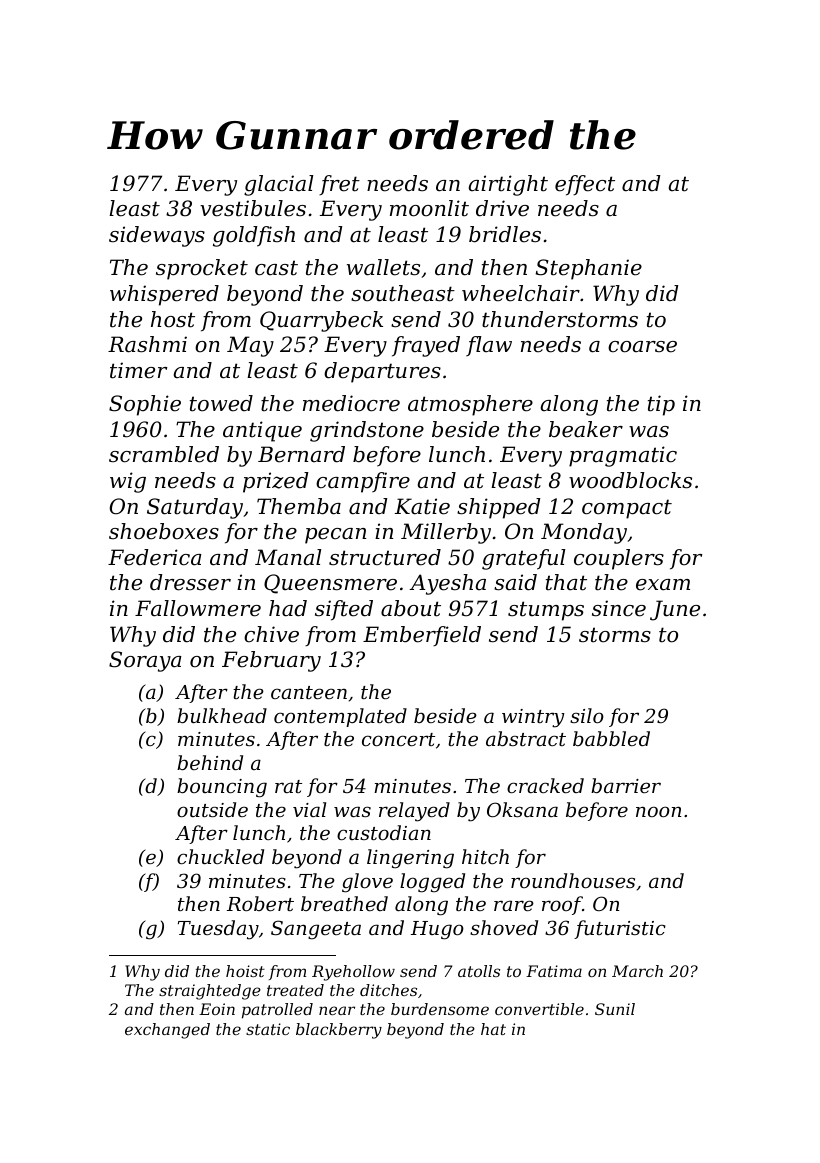 The image size is (820, 1163). Describe the element at coordinates (167, 1031) in the screenshot. I see `exchanged` at that location.
